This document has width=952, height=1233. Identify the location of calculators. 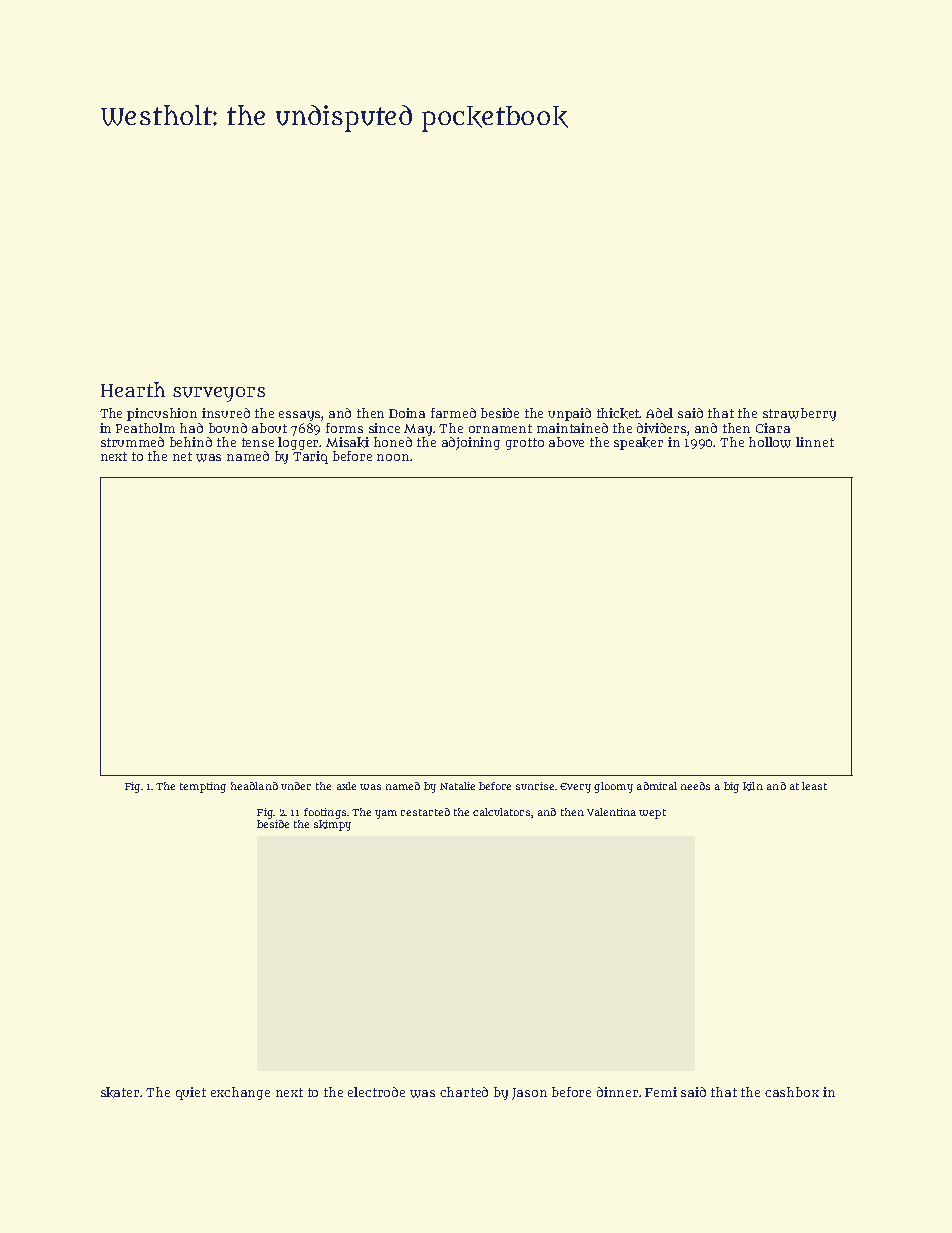
(501, 812).
